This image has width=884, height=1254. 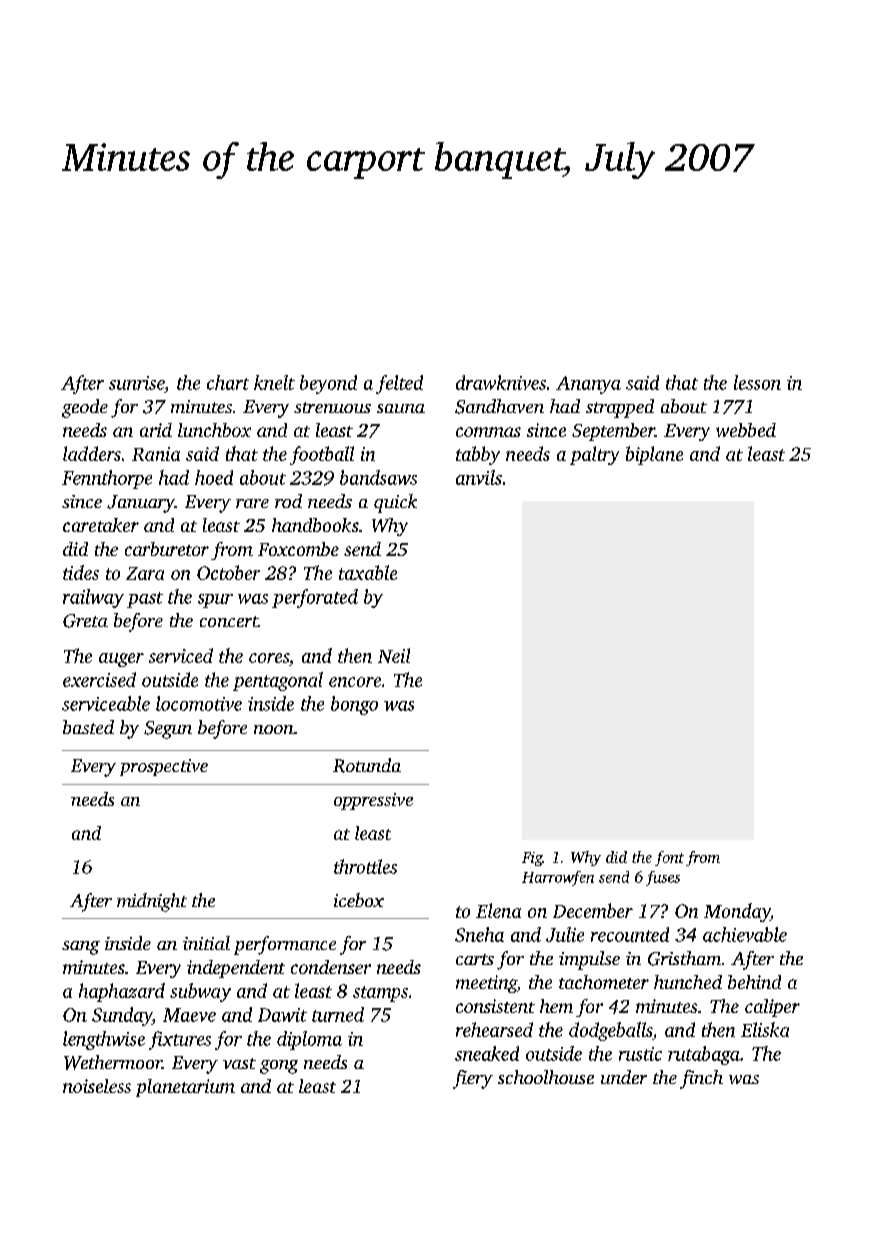 What do you see at coordinates (206, 943) in the image?
I see `initial` at bounding box center [206, 943].
